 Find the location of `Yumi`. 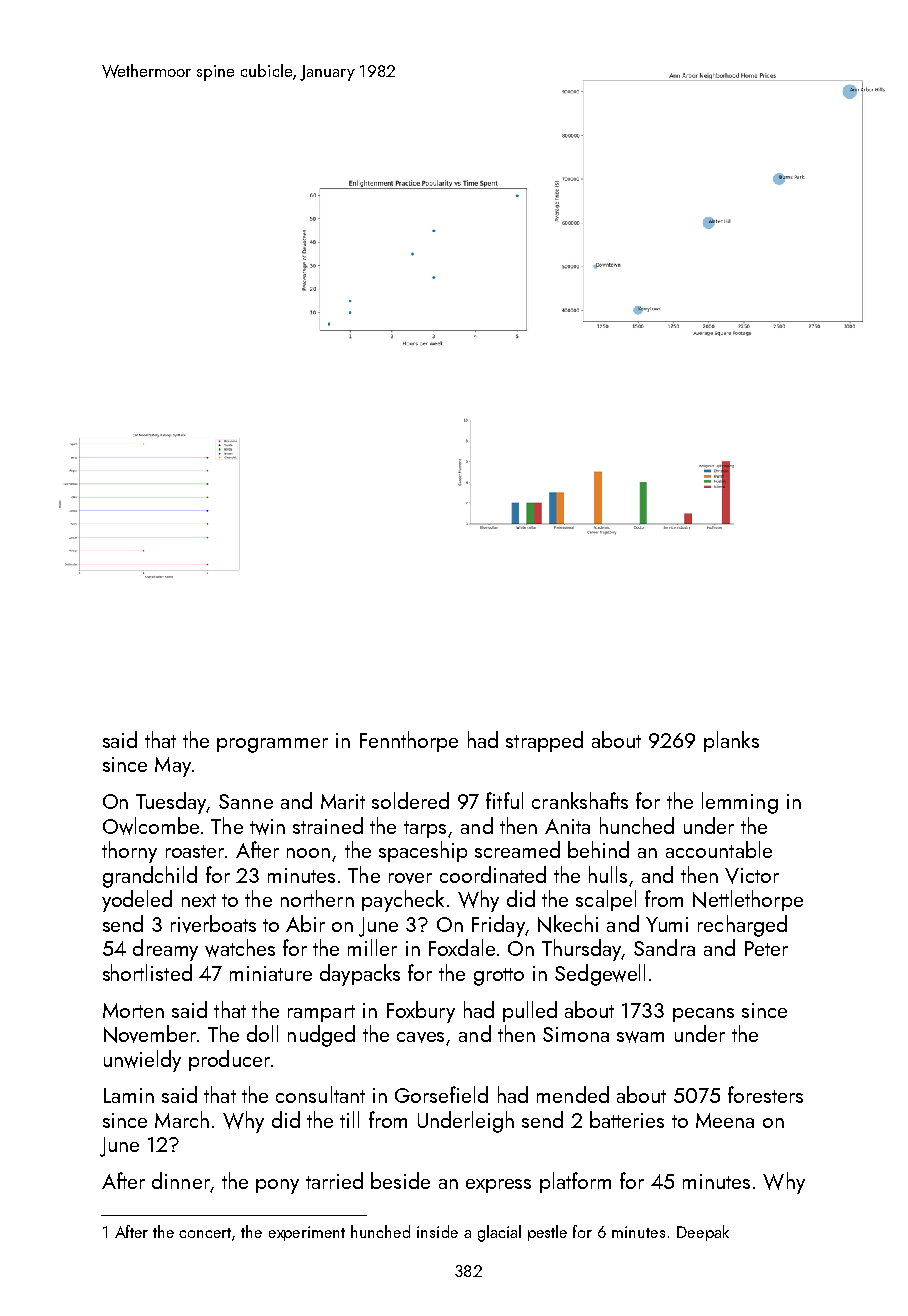

Yumi is located at coordinates (667, 924).
